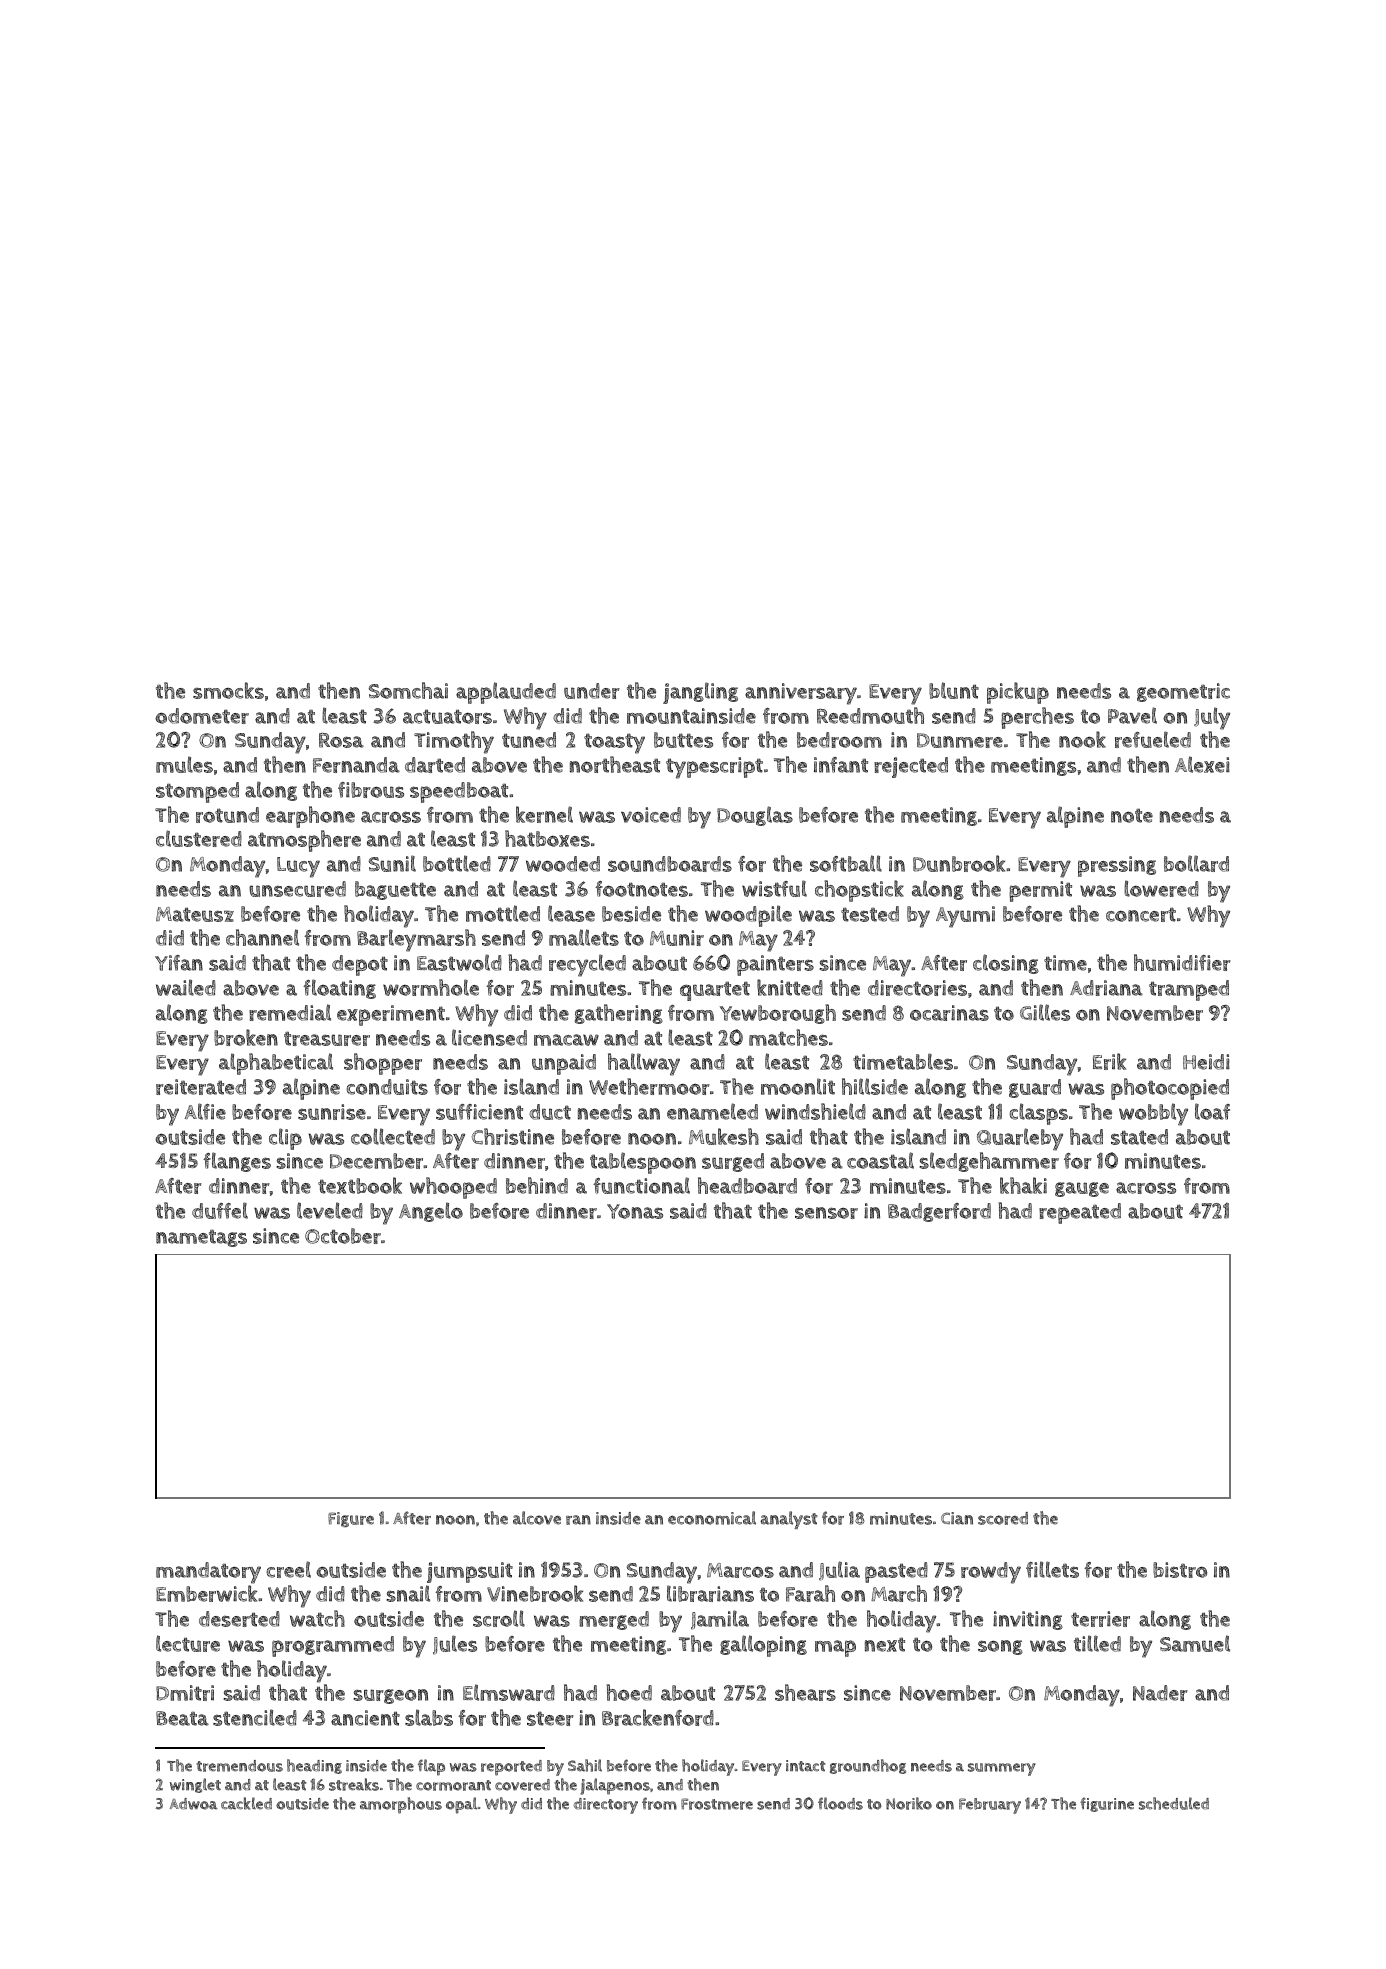  Describe the element at coordinates (1006, 964) in the screenshot. I see `closing` at that location.
